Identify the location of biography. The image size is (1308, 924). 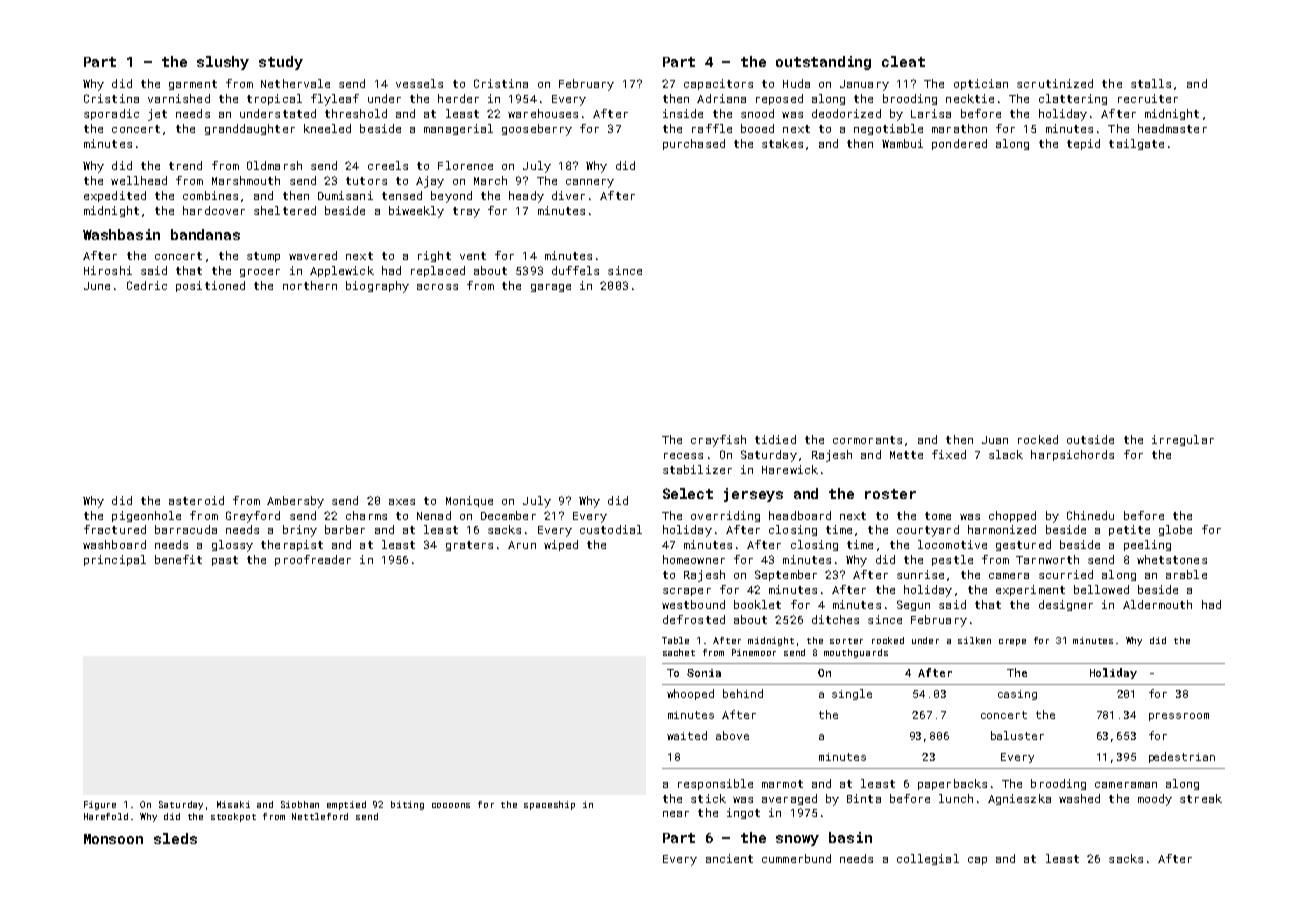
(377, 287).
